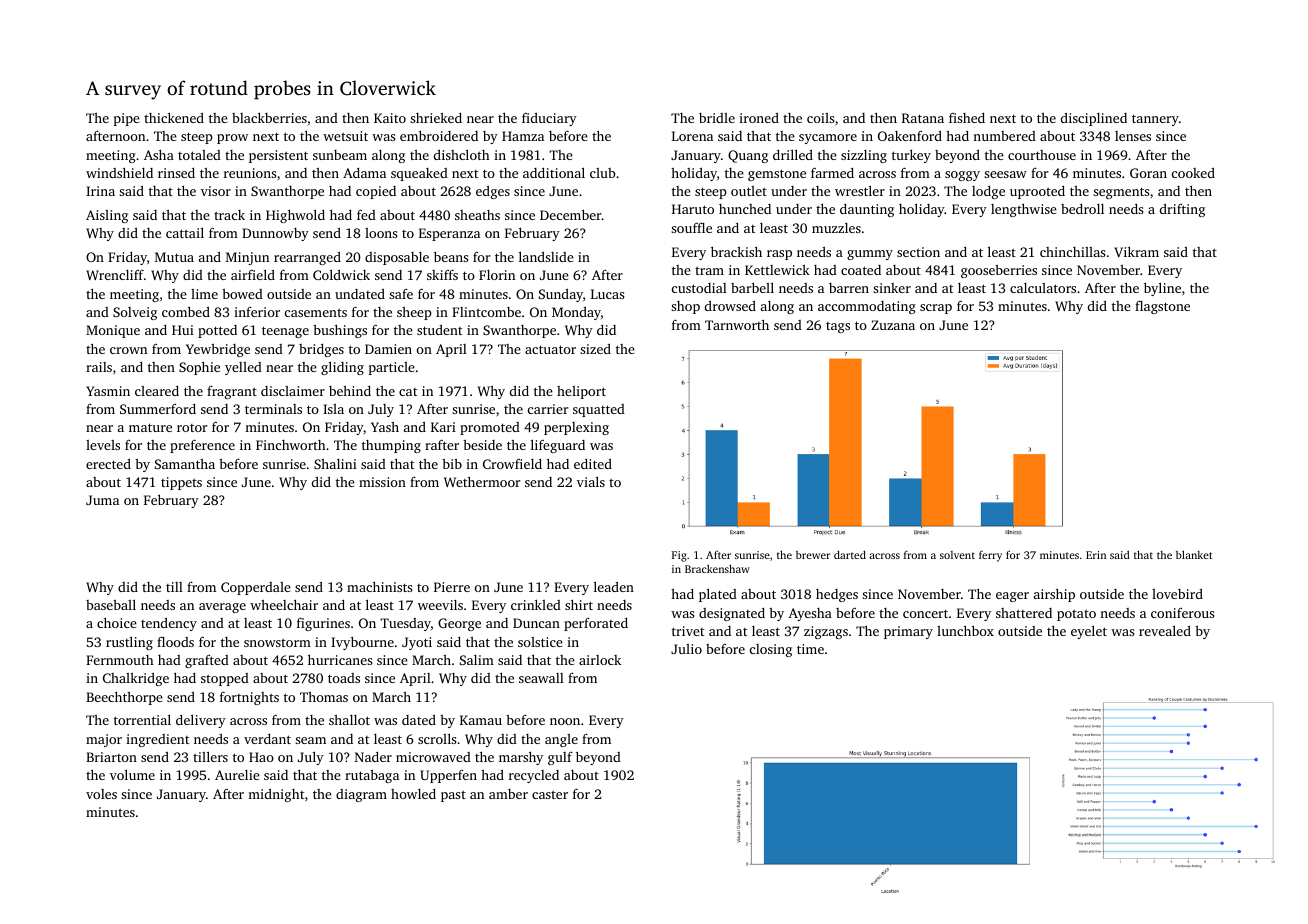 This screenshot has height=924, width=1308. Describe the element at coordinates (1162, 307) in the screenshot. I see `flagstone` at that location.
